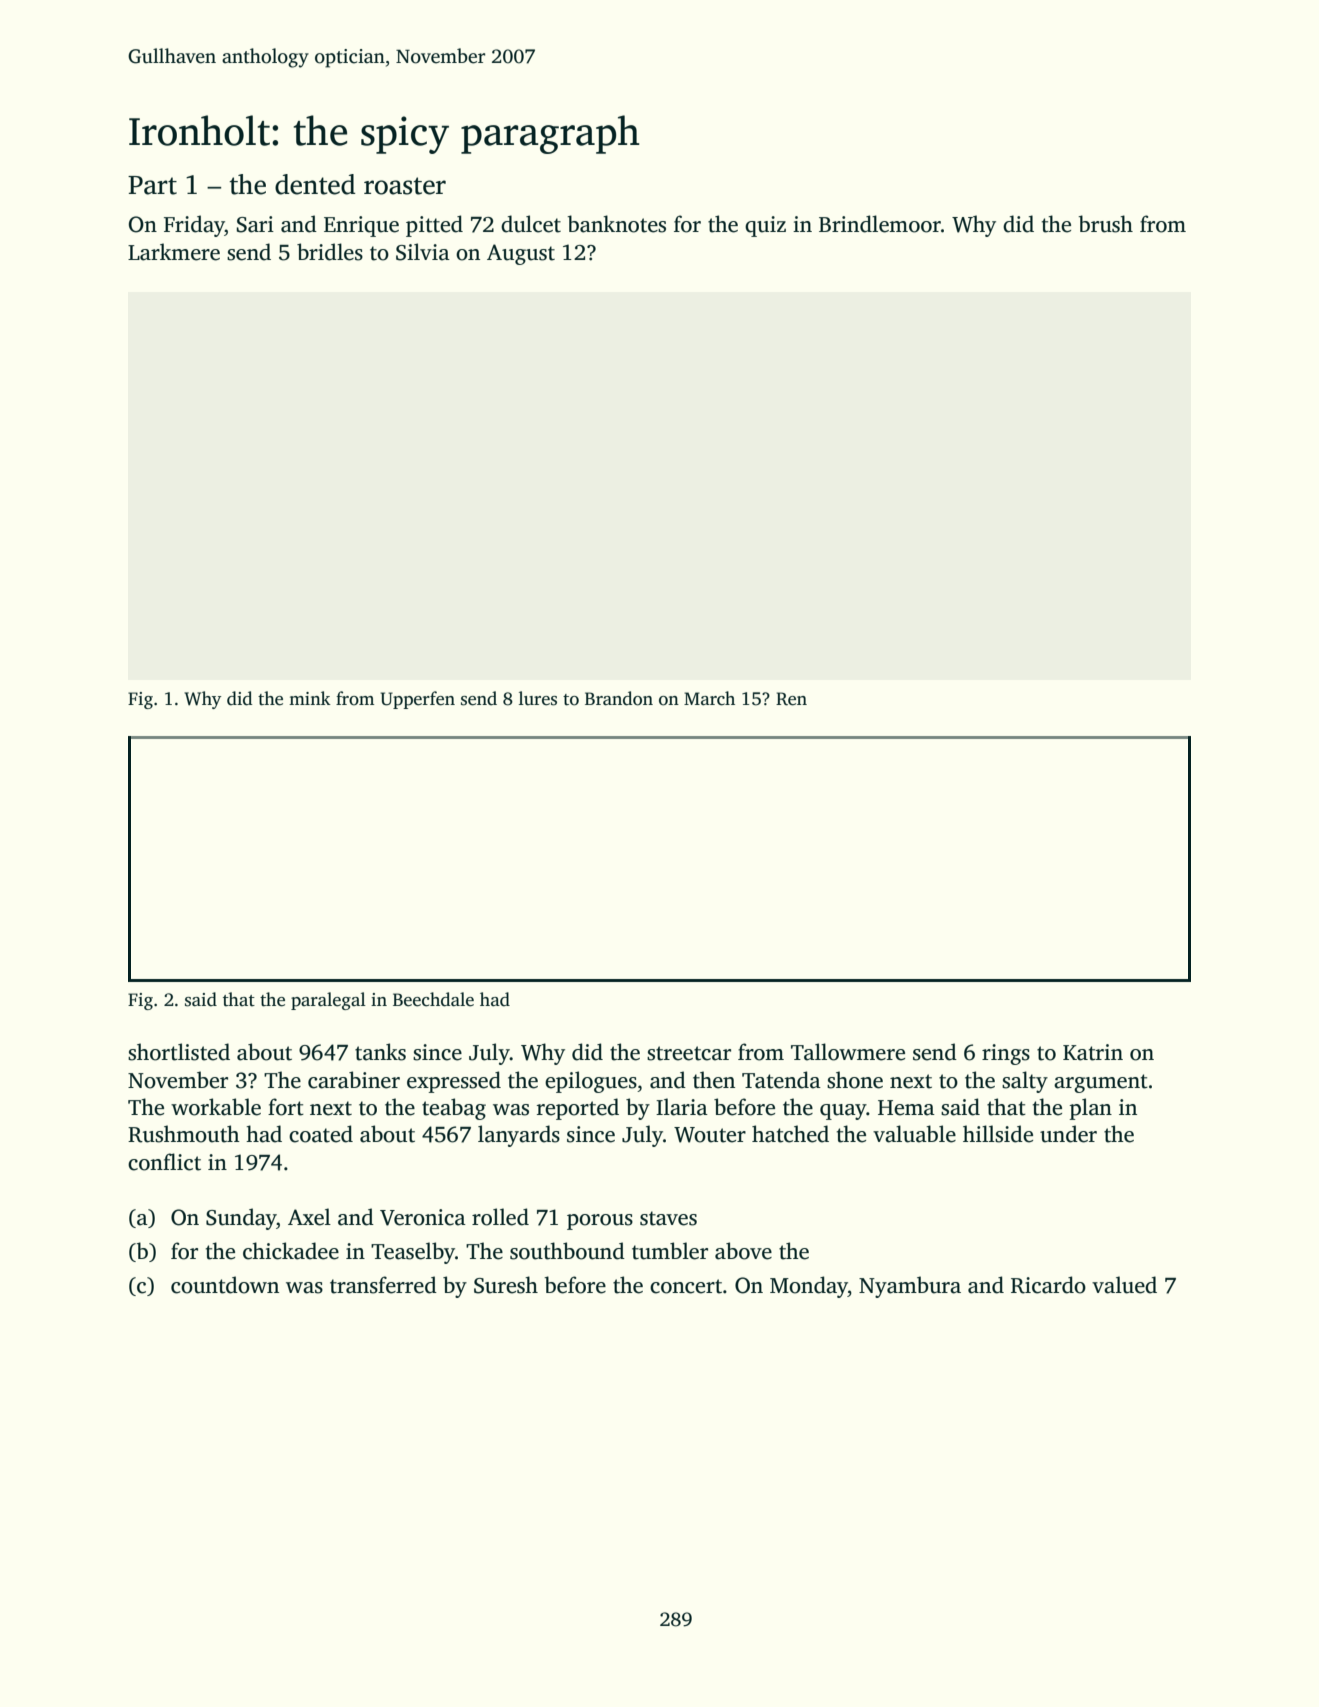  I want to click on Ren, so click(791, 699).
